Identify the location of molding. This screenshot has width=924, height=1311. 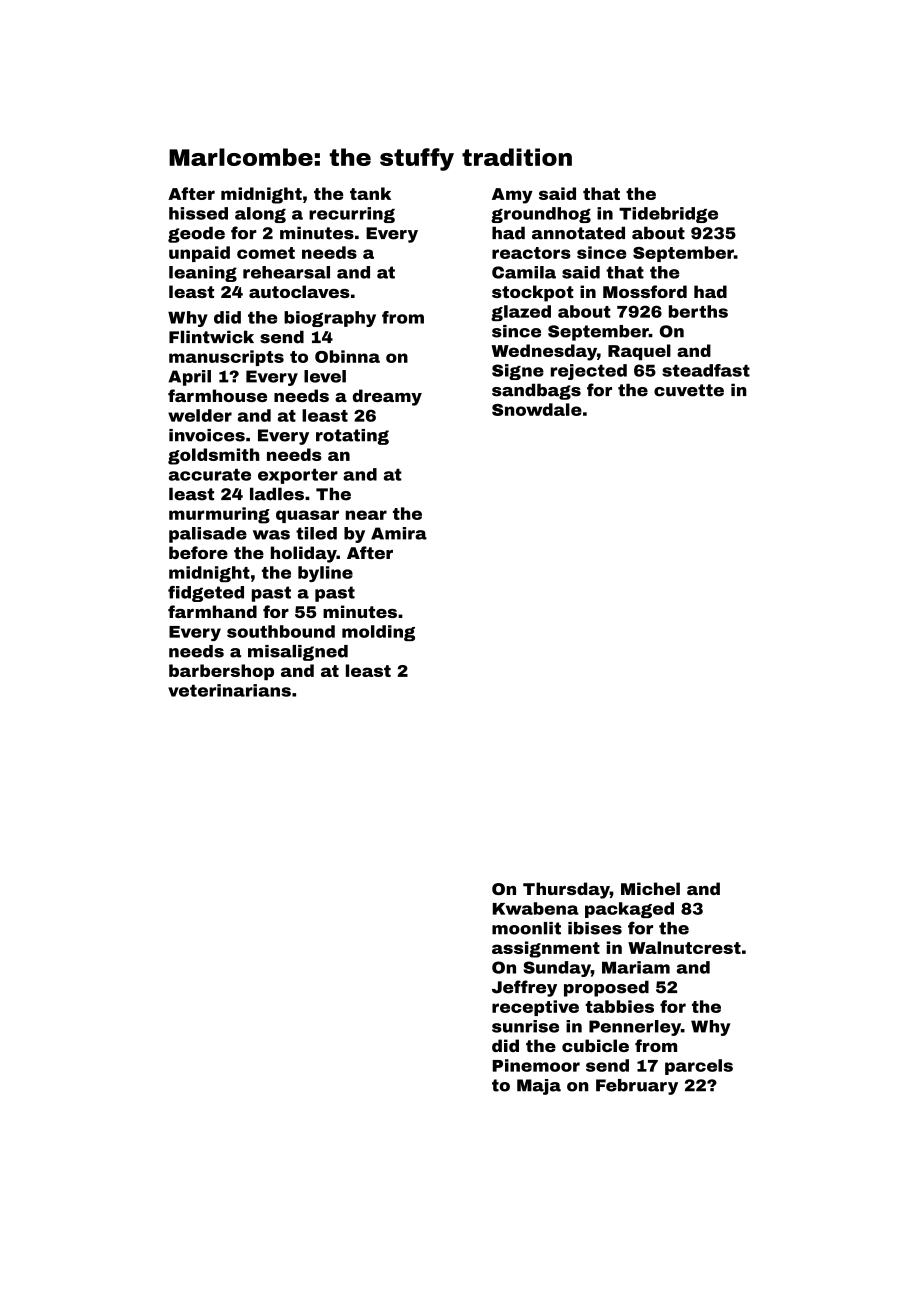
(378, 633).
